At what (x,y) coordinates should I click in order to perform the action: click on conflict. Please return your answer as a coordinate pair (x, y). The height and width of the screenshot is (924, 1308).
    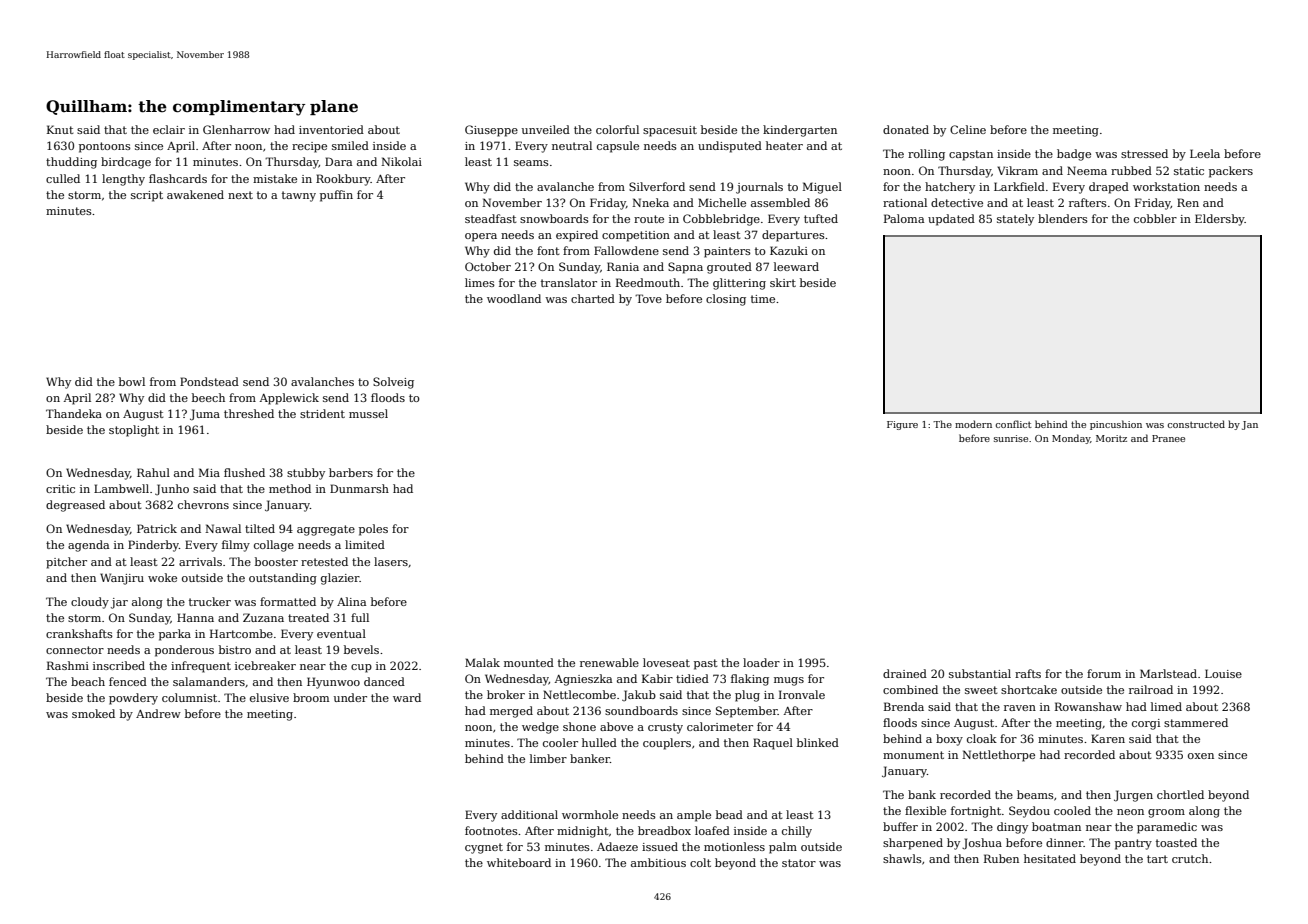
    Looking at the image, I should click on (1013, 424).
